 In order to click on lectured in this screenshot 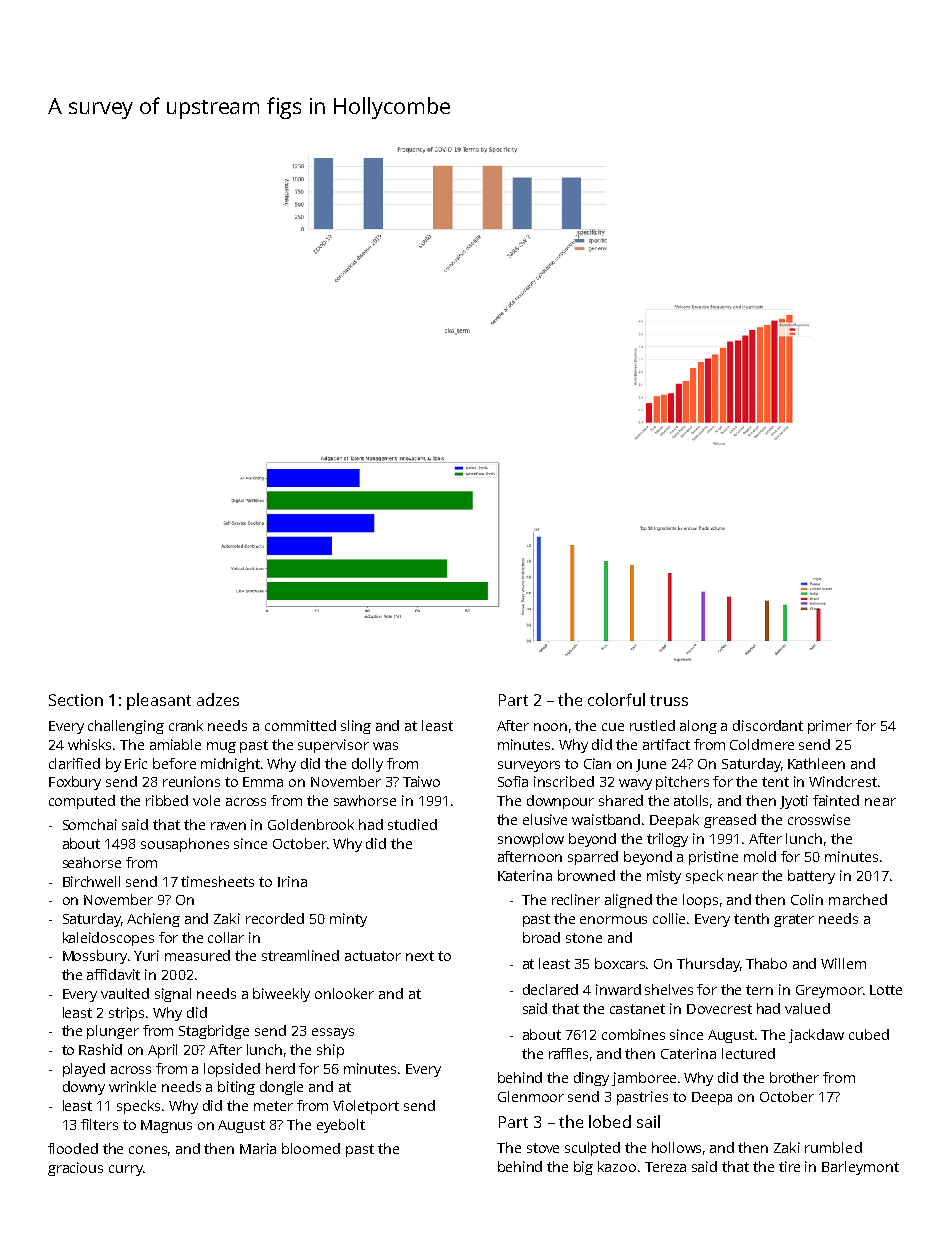, I will do `click(748, 1053)`.
